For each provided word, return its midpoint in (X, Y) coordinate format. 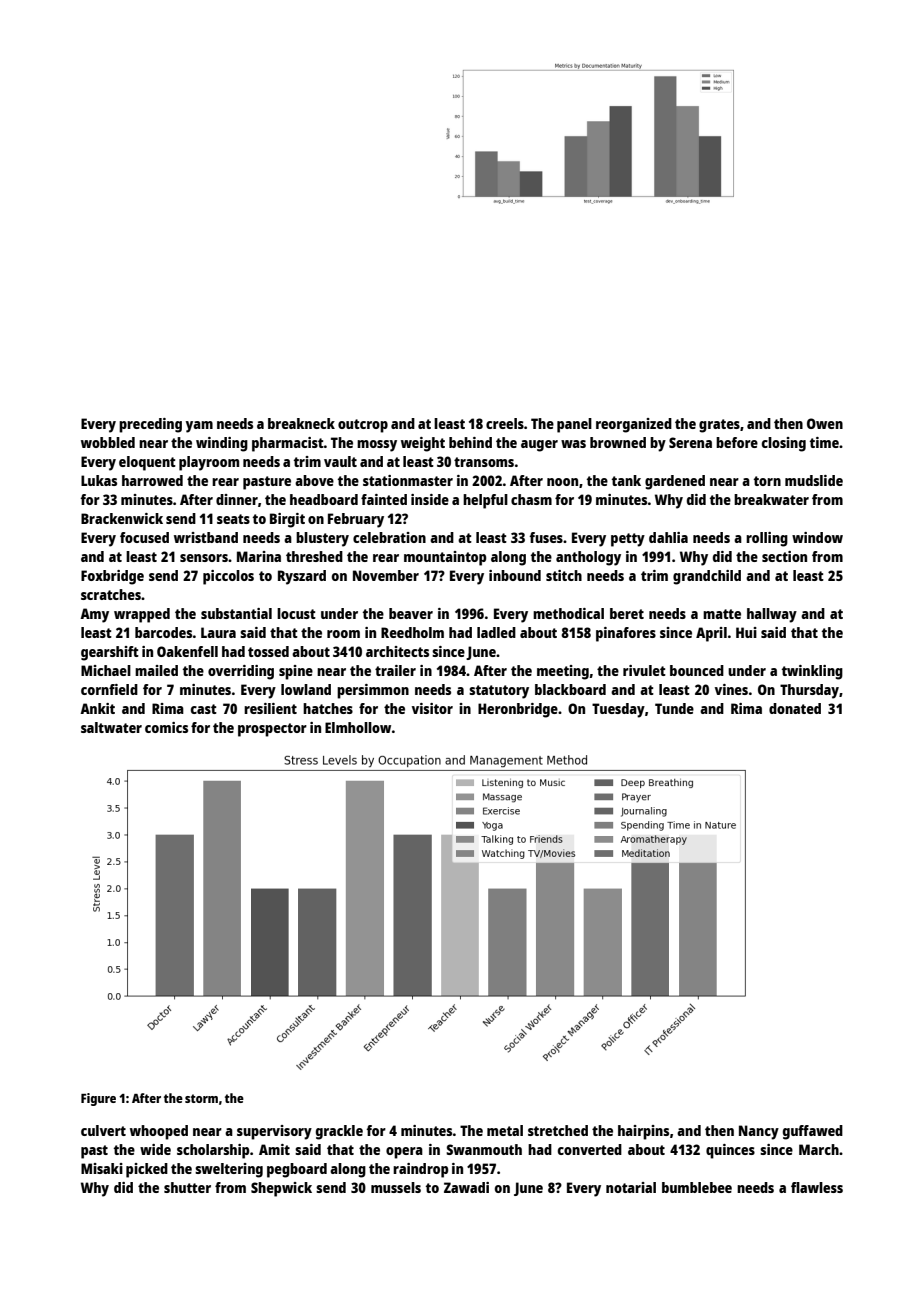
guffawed (813, 1132)
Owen (825, 423)
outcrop (363, 426)
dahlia (668, 537)
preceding (150, 425)
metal (505, 1130)
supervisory (274, 1132)
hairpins (643, 1132)
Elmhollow (358, 727)
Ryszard (302, 577)
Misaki (102, 1168)
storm (201, 1098)
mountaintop (445, 558)
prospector (272, 730)
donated (795, 708)
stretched (558, 1130)
